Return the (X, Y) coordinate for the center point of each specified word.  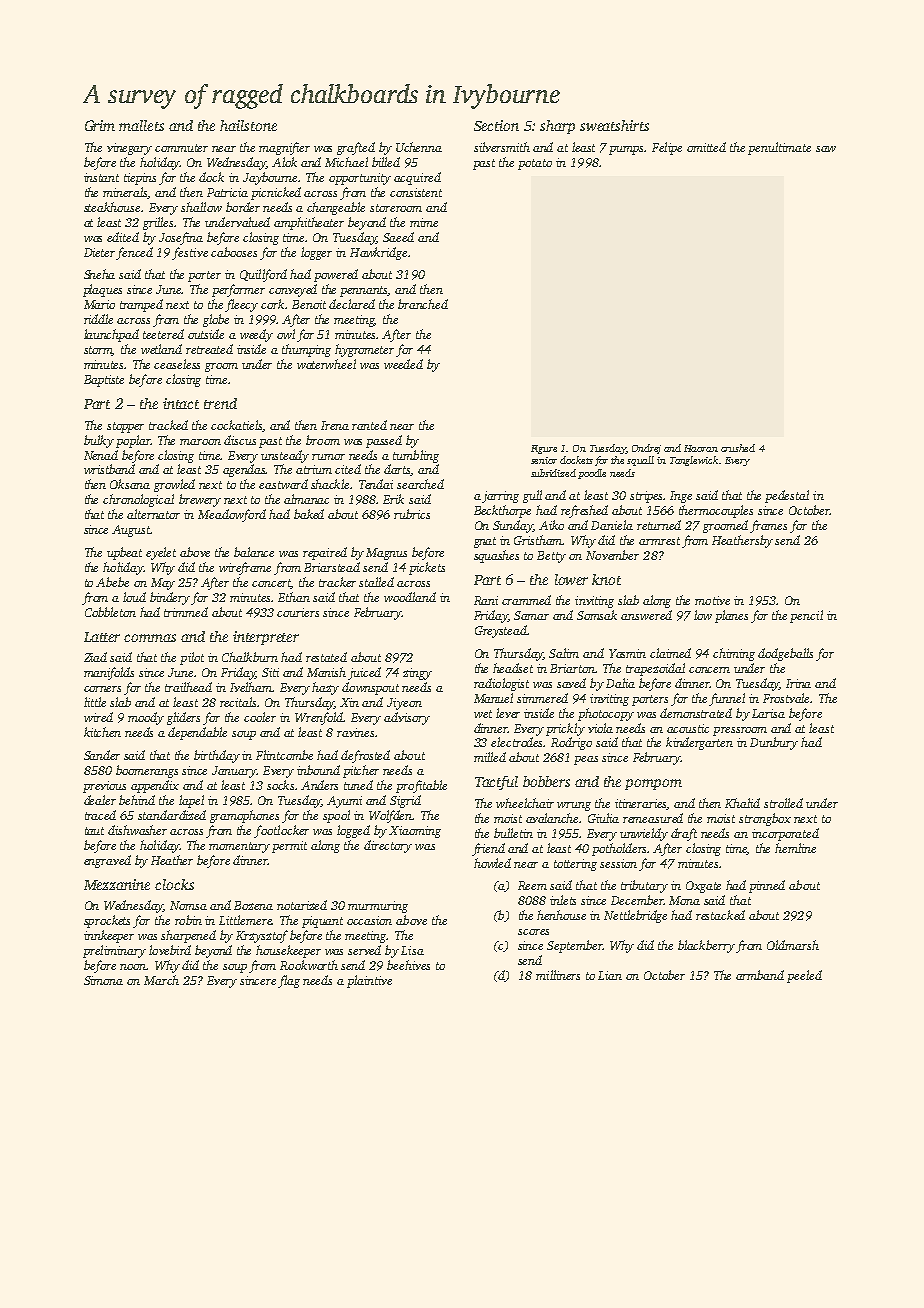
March (161, 980)
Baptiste (104, 381)
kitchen (102, 732)
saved (571, 683)
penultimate (779, 148)
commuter (181, 148)
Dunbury (774, 743)
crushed (738, 448)
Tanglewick (694, 461)
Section (496, 125)
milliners (558, 975)
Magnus (386, 554)
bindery (170, 598)
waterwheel (326, 364)
